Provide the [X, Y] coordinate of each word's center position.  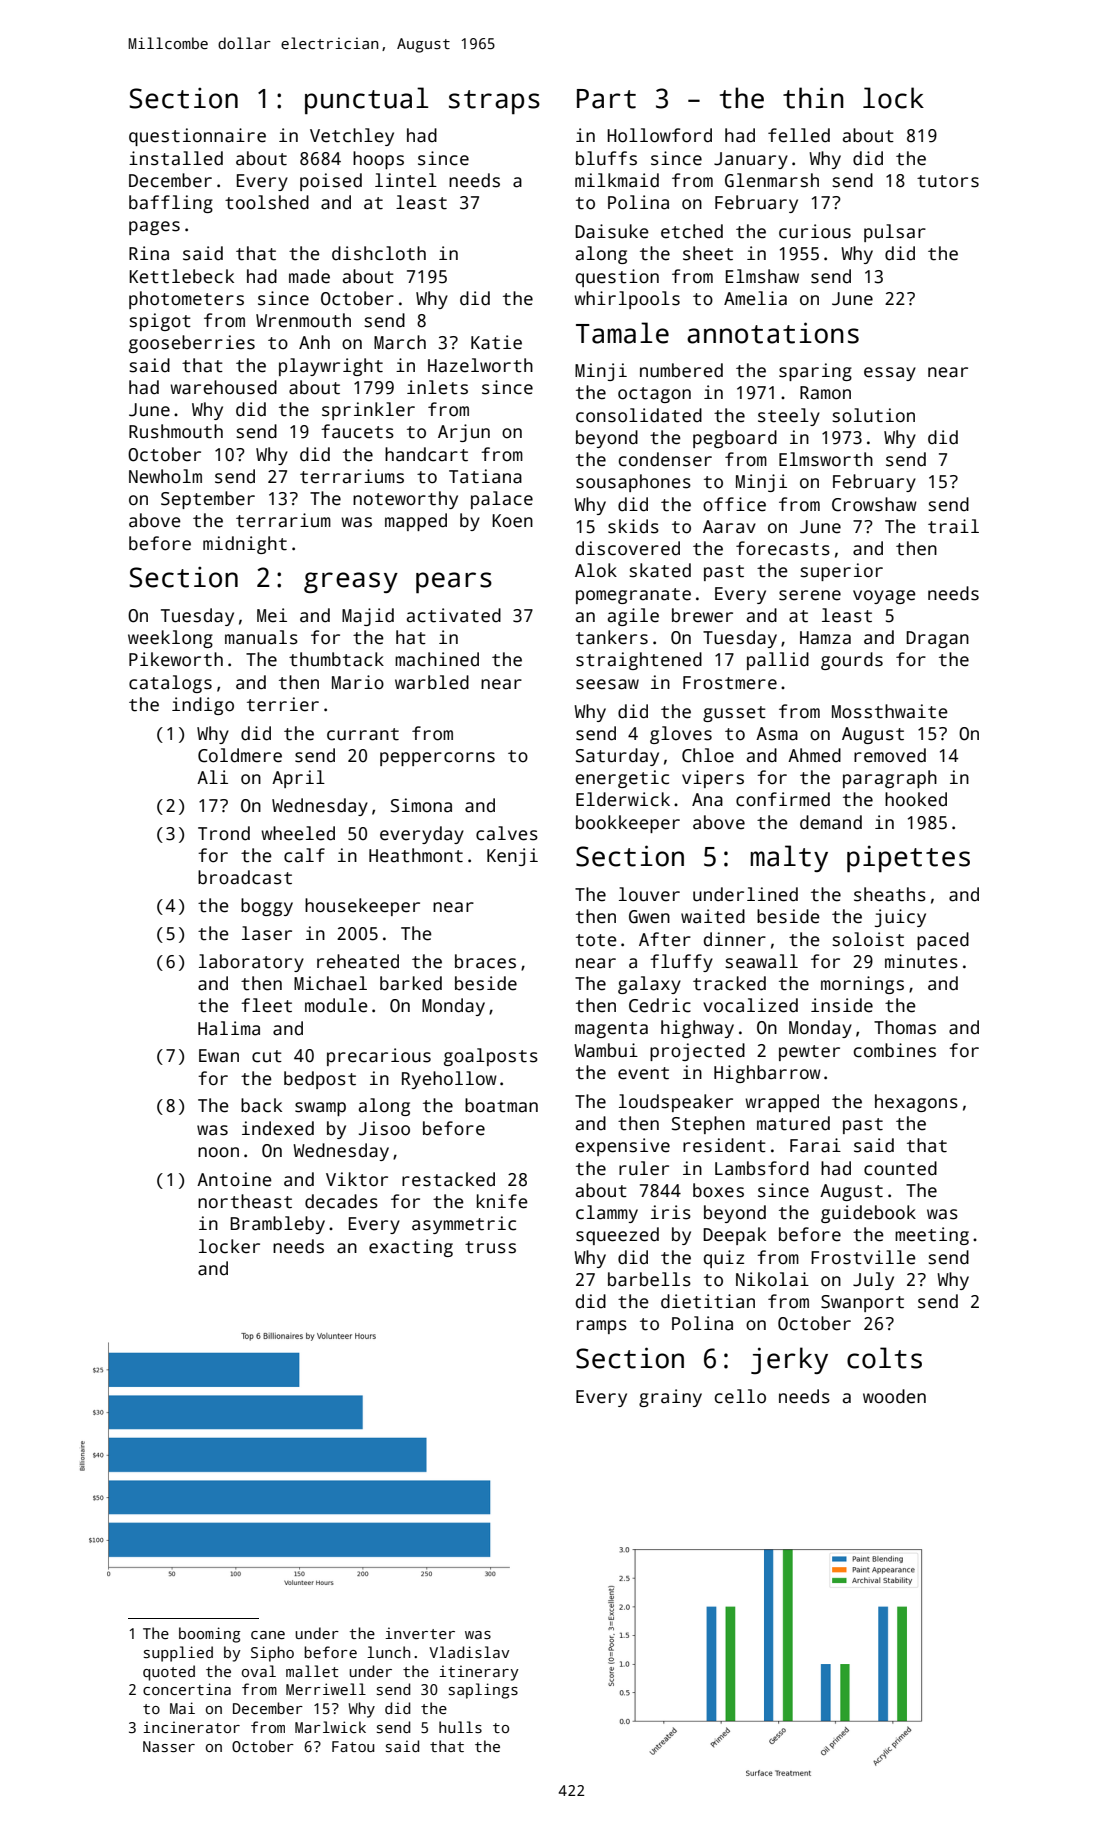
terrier [283, 704]
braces [485, 961]
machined [437, 659]
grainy [670, 1398]
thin [813, 98]
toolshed [267, 202]
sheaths [890, 894]
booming [210, 1635]
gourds [852, 661]
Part [606, 99]
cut [267, 1056]
